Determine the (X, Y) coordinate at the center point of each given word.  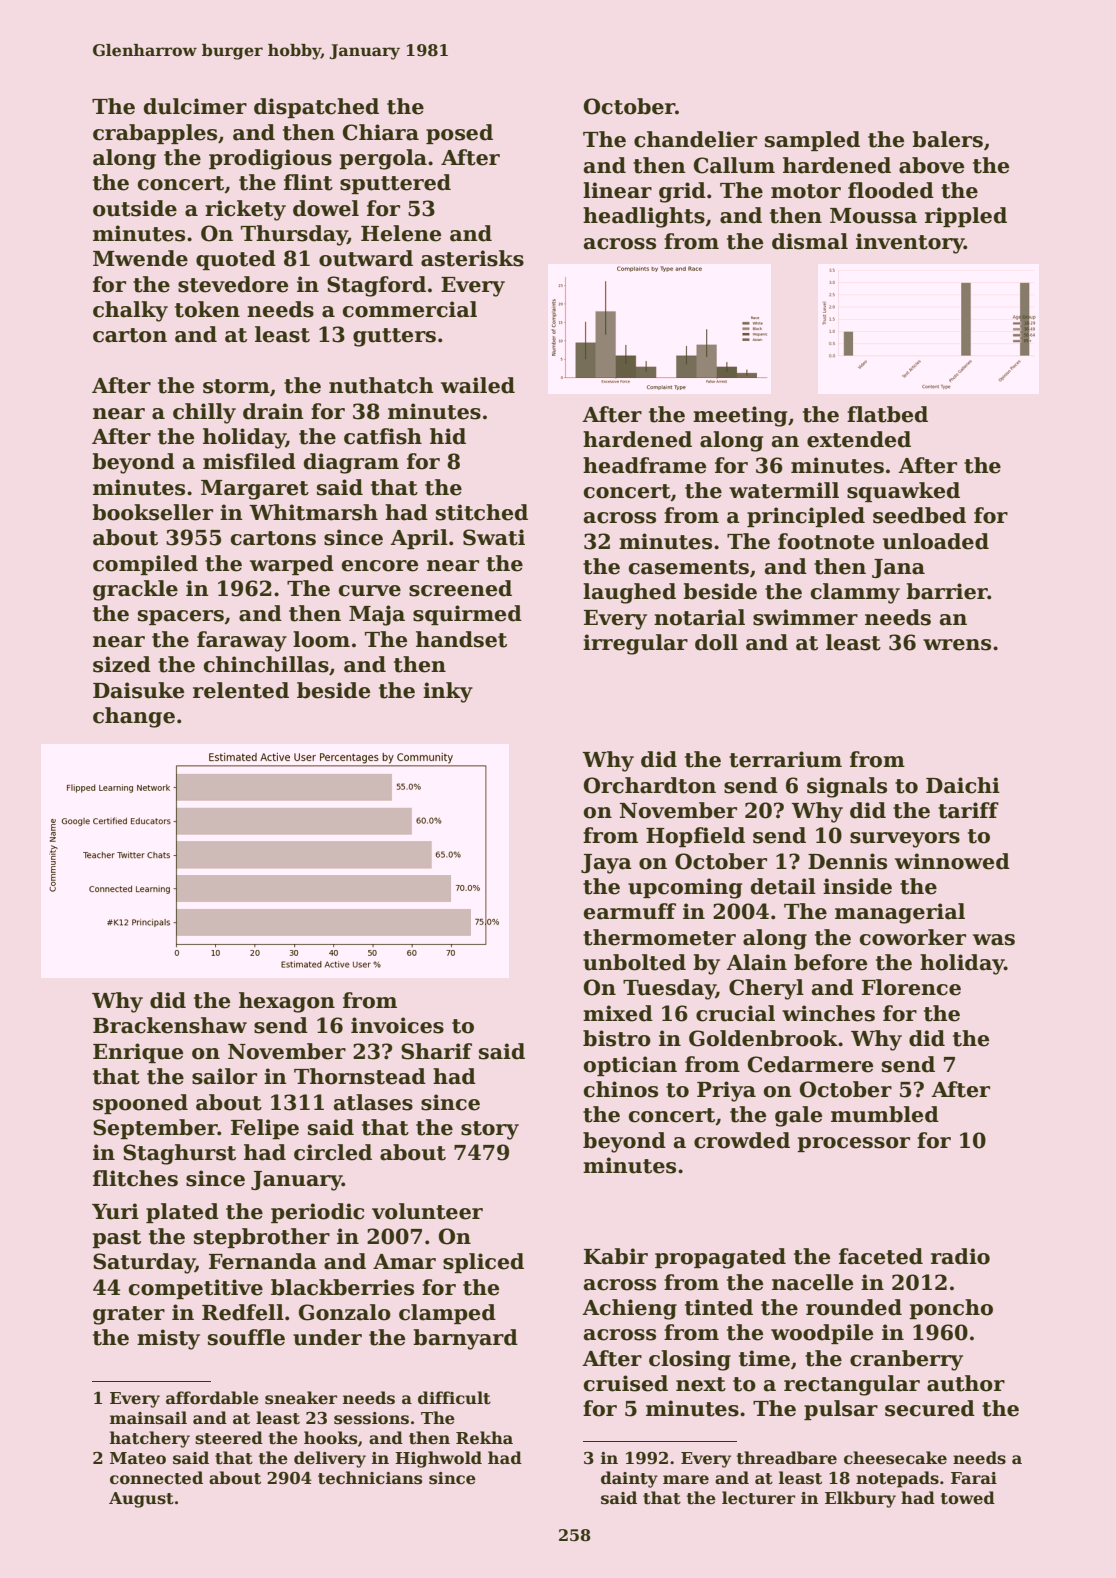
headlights (644, 217)
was (994, 940)
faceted (881, 1256)
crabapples (155, 134)
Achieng (629, 1309)
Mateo (138, 1458)
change (134, 717)
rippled (966, 217)
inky (448, 692)
